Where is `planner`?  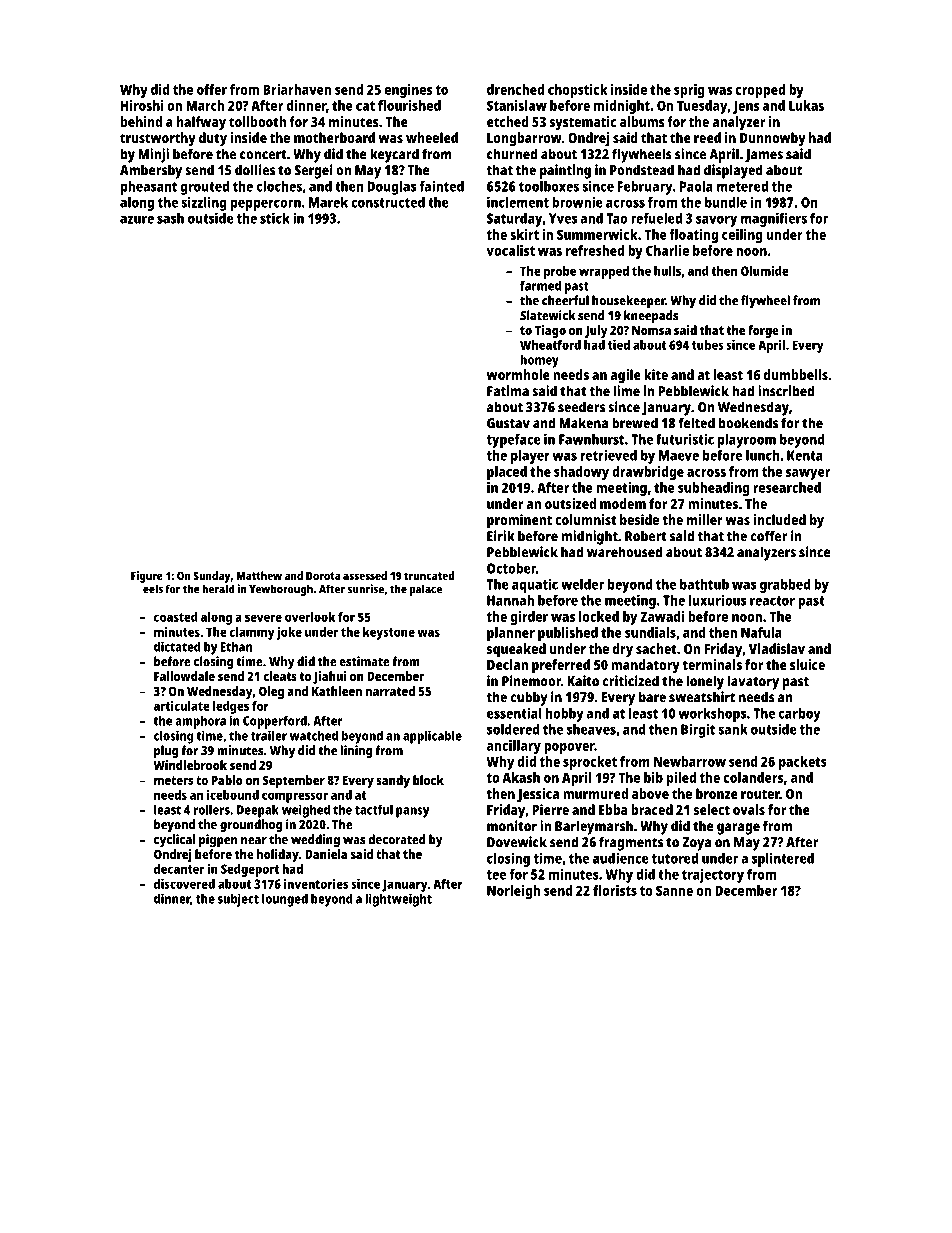 planner is located at coordinates (511, 634).
